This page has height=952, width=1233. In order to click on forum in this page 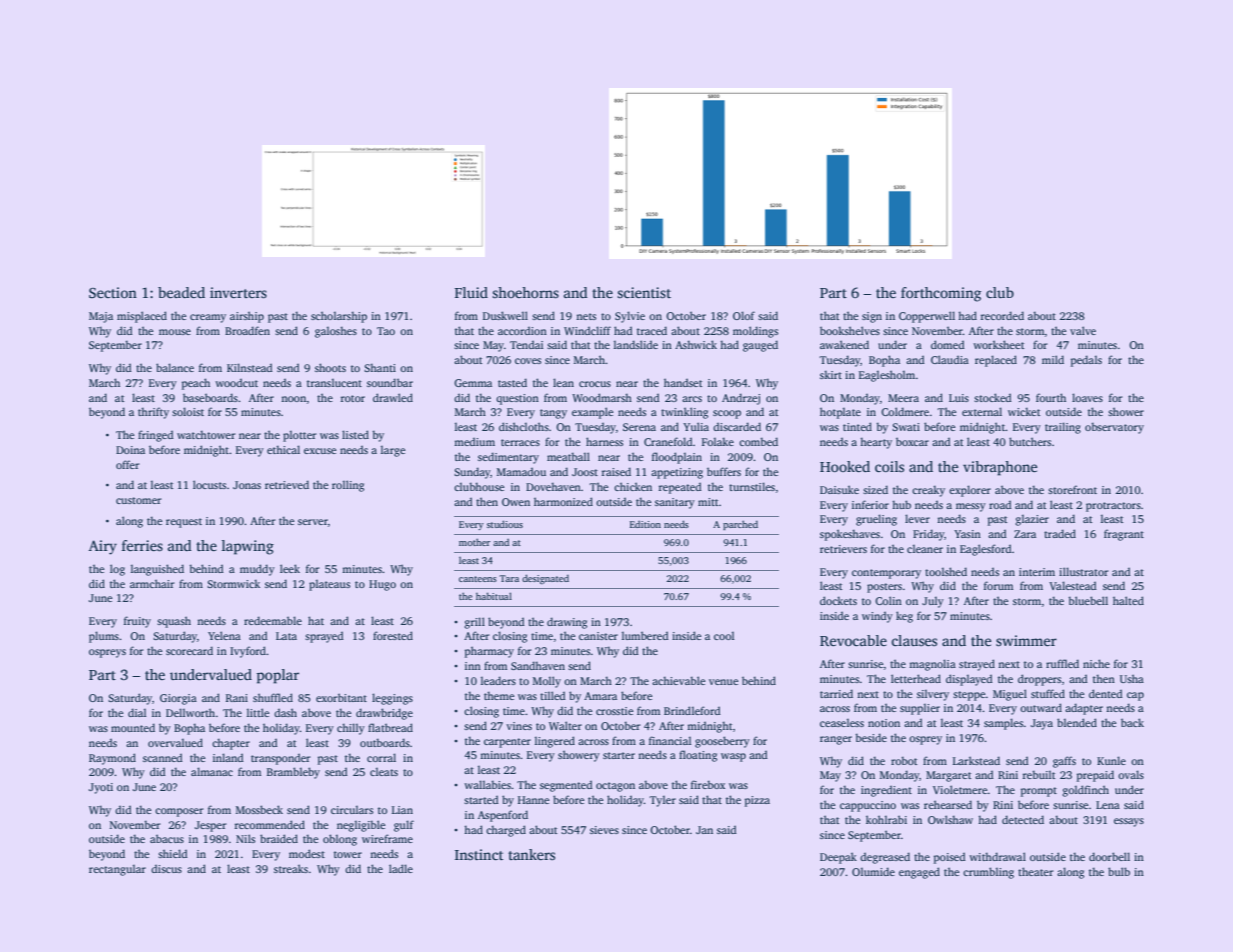, I will do `click(998, 585)`.
